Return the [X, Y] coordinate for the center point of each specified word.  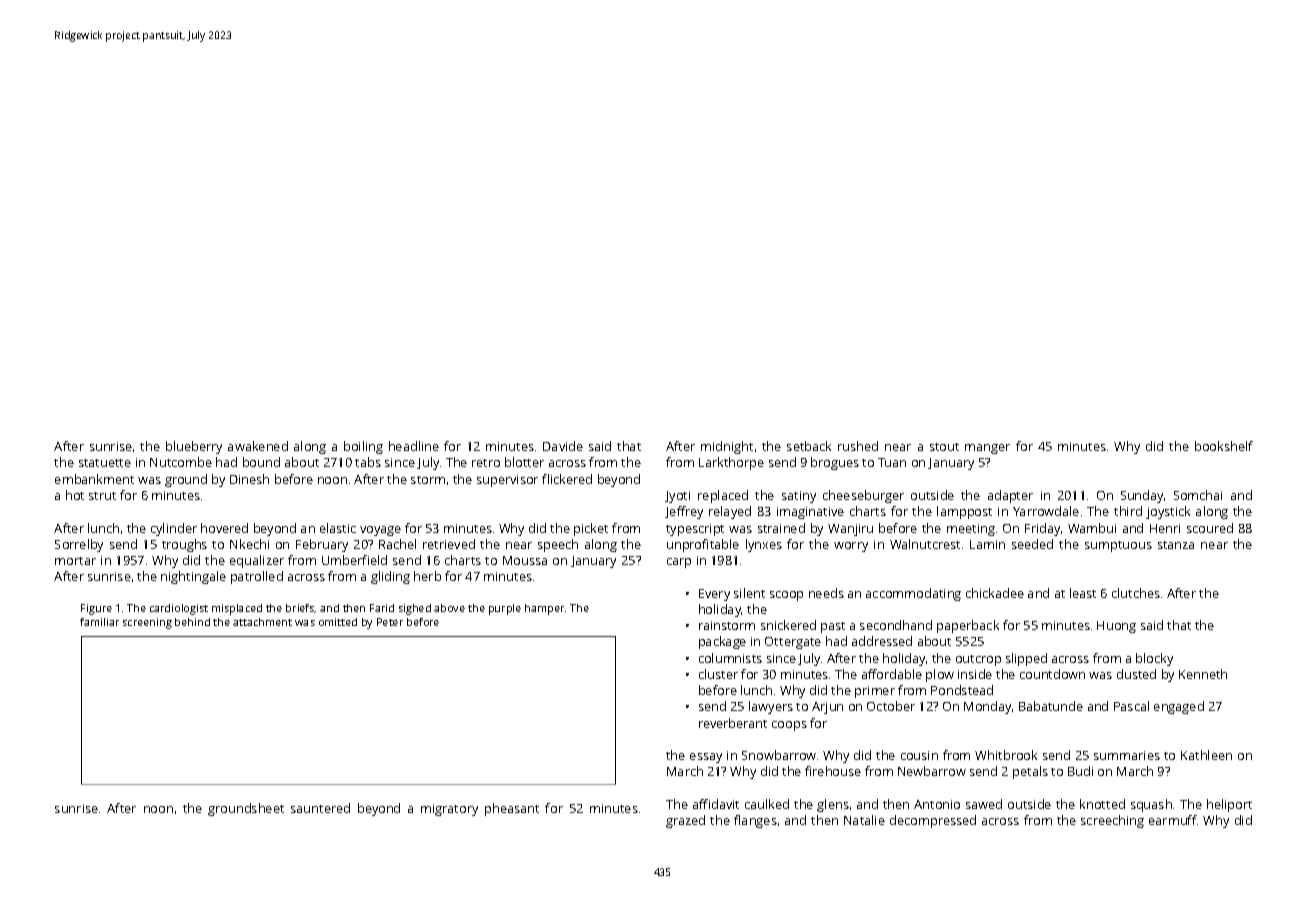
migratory [449, 810]
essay [706, 758]
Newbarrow [932, 771]
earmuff [1173, 820]
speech [558, 545]
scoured [1210, 528]
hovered [224, 528]
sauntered [320, 808]
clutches [1136, 593]
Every [714, 595]
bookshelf [1224, 446]
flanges [755, 821]
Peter [390, 622]
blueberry [194, 447]
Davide [563, 446]
